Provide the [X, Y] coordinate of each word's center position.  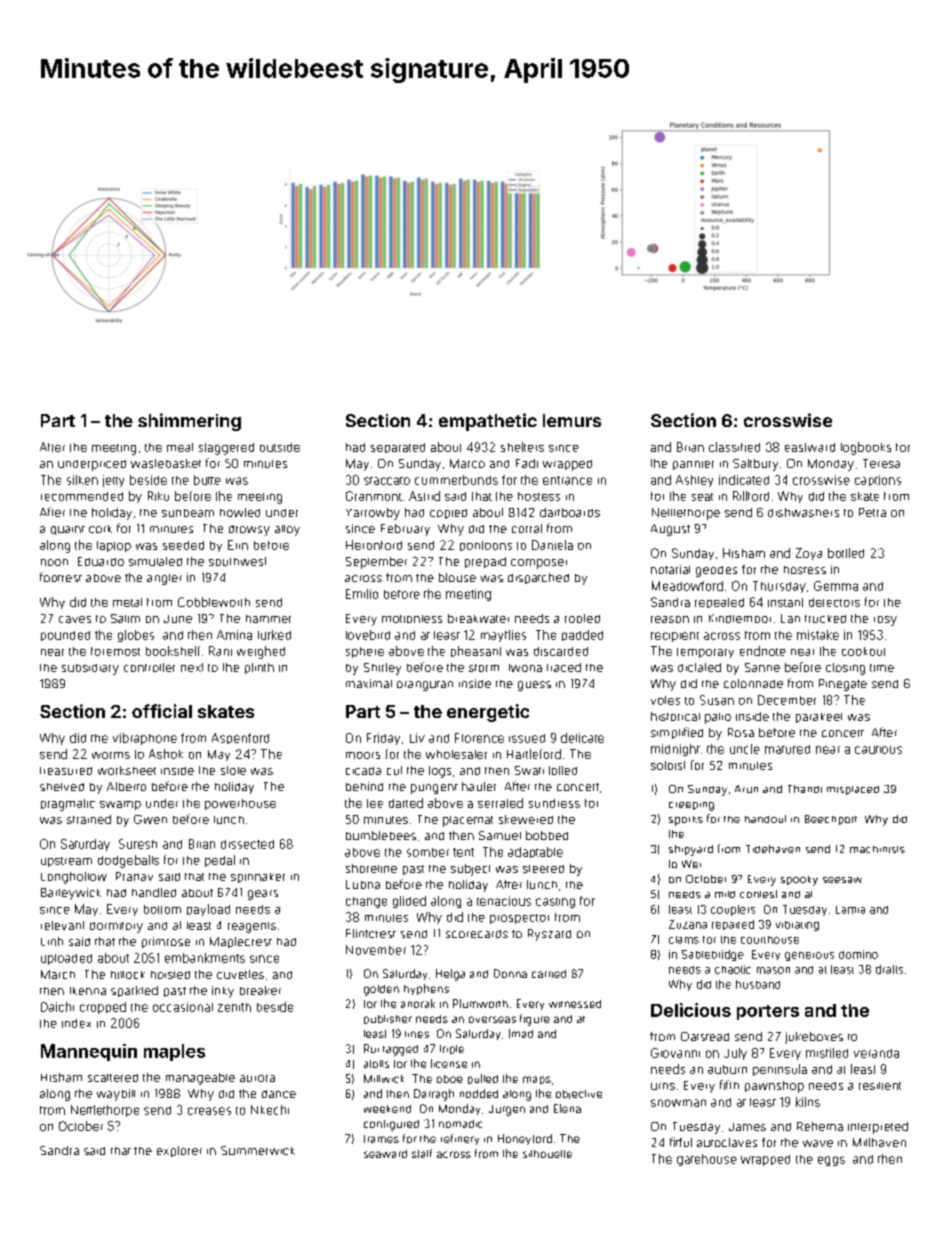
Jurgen [507, 1110]
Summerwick [258, 1150]
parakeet [819, 718]
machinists [877, 849]
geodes [716, 571]
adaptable [535, 852]
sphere [365, 652]
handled [154, 892]
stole [233, 770]
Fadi [527, 463]
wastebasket [166, 463]
